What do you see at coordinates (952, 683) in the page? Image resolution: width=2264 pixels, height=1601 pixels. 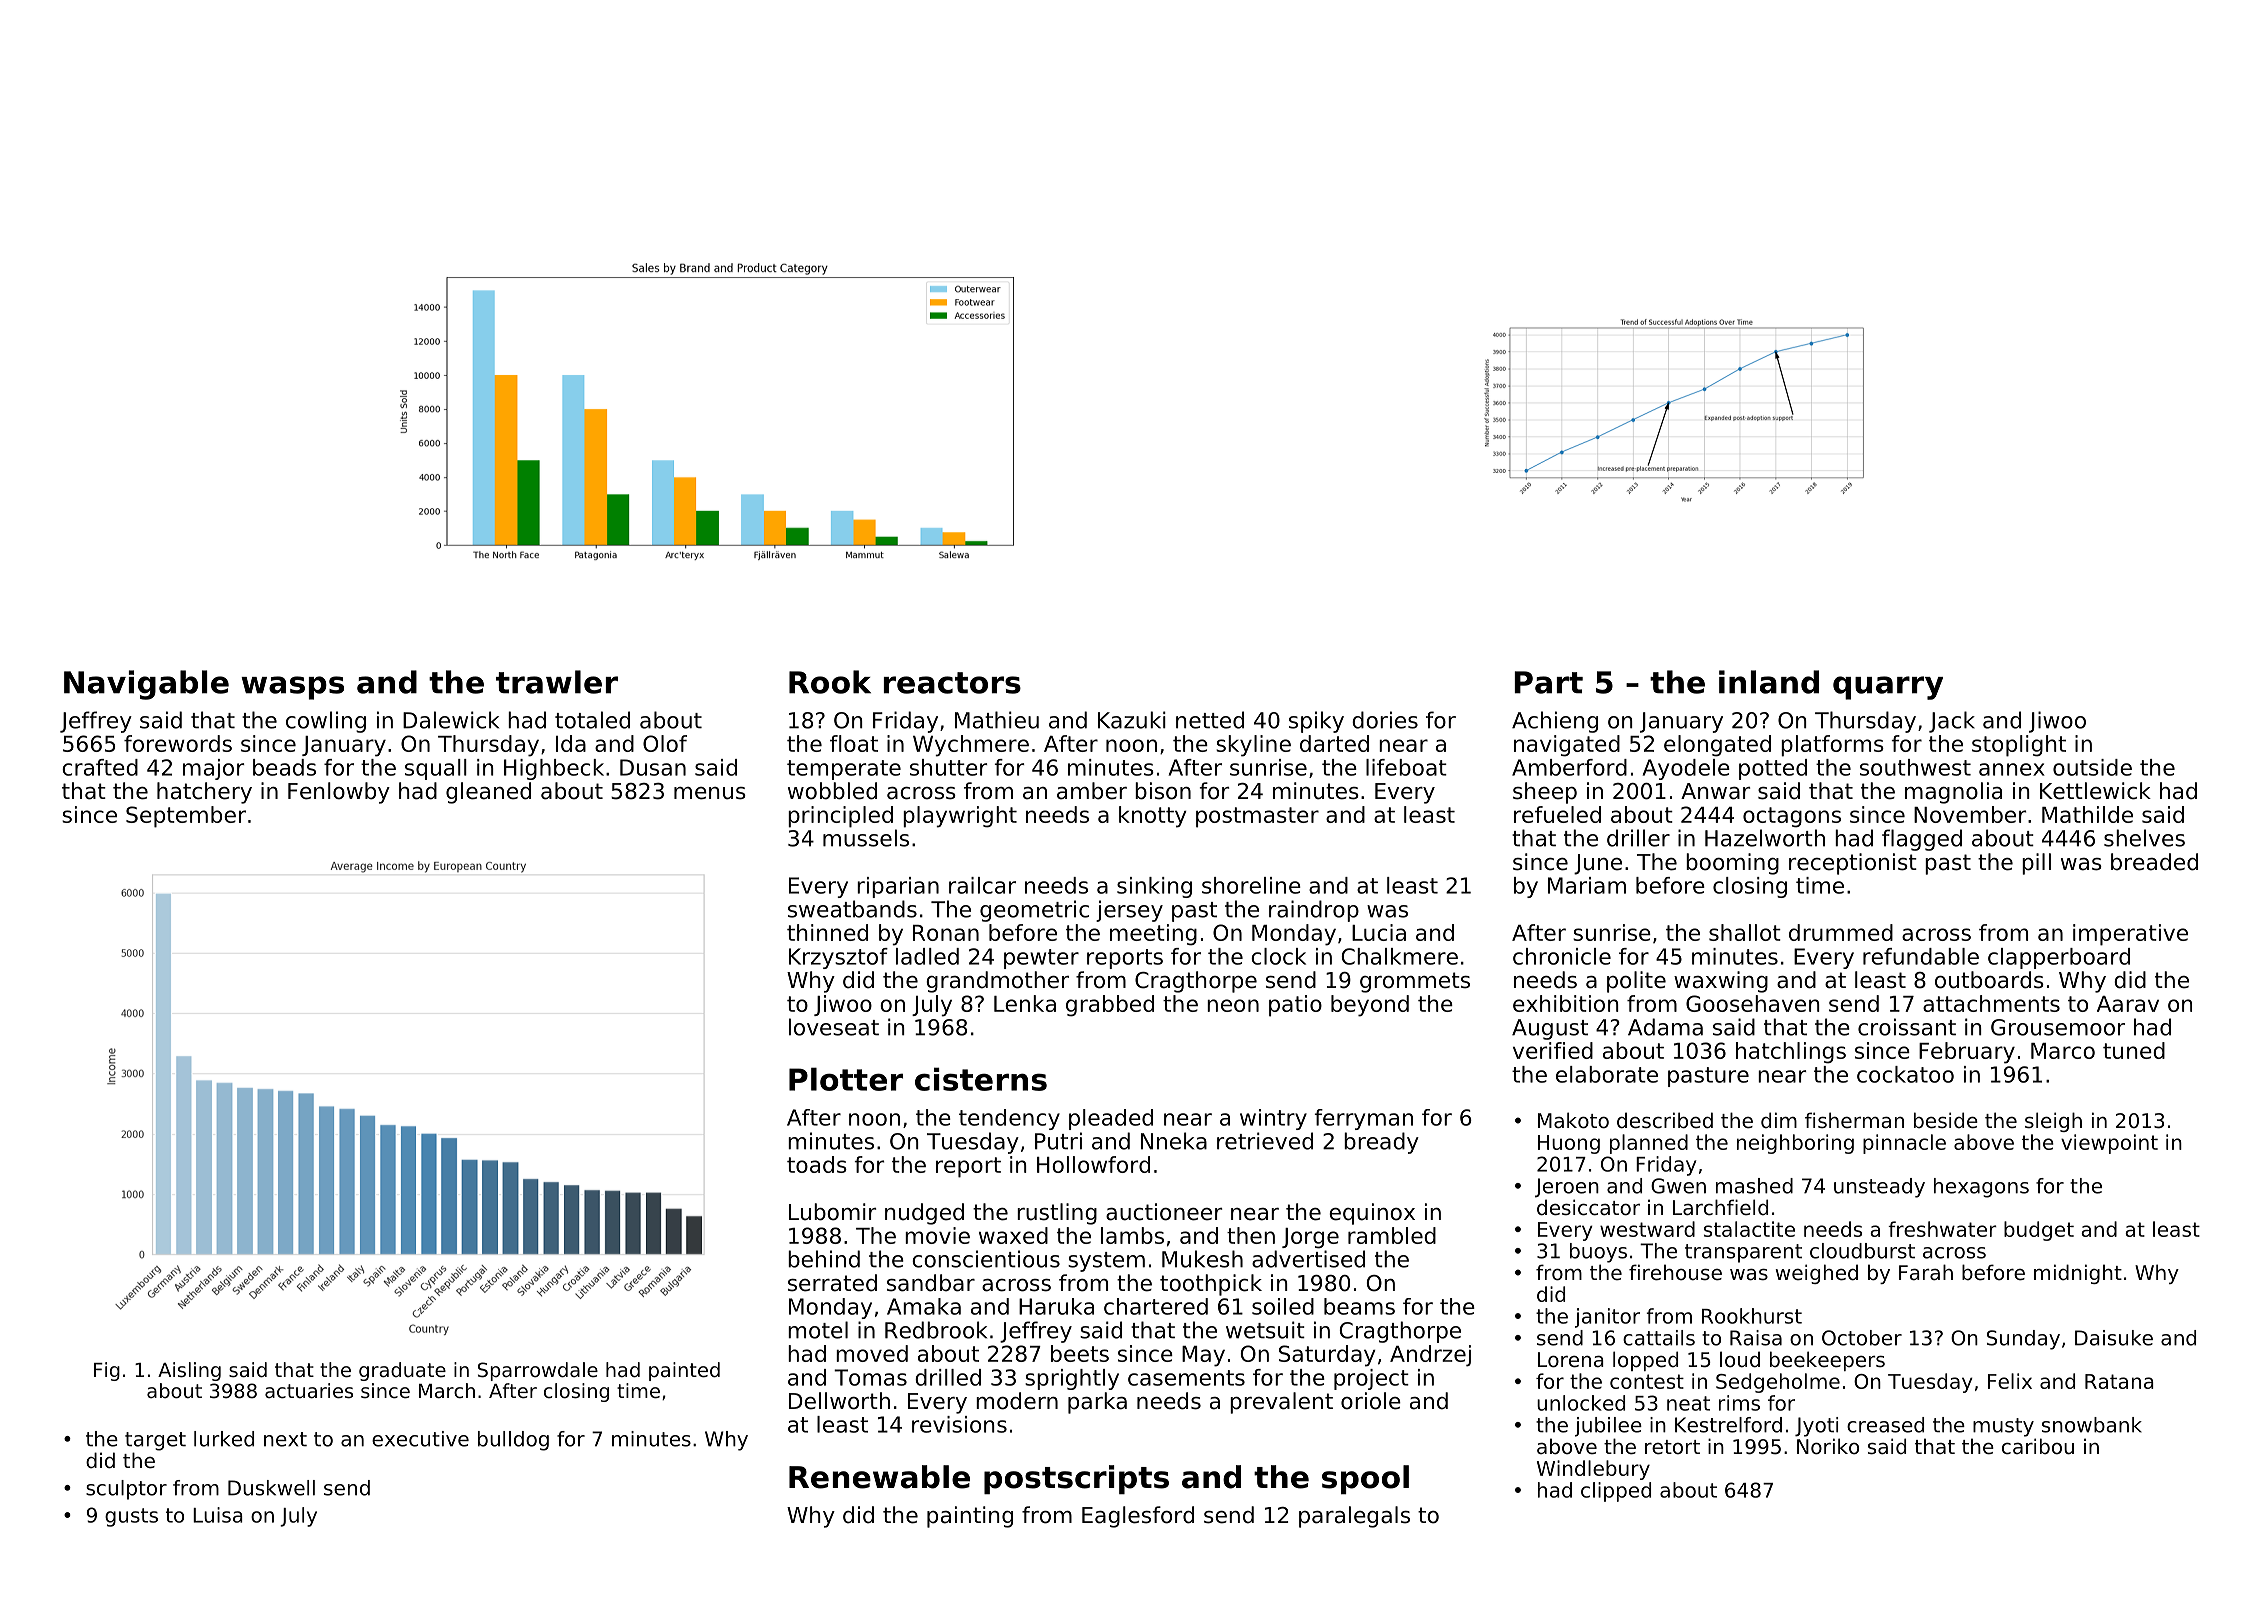 I see `reactors` at bounding box center [952, 683].
